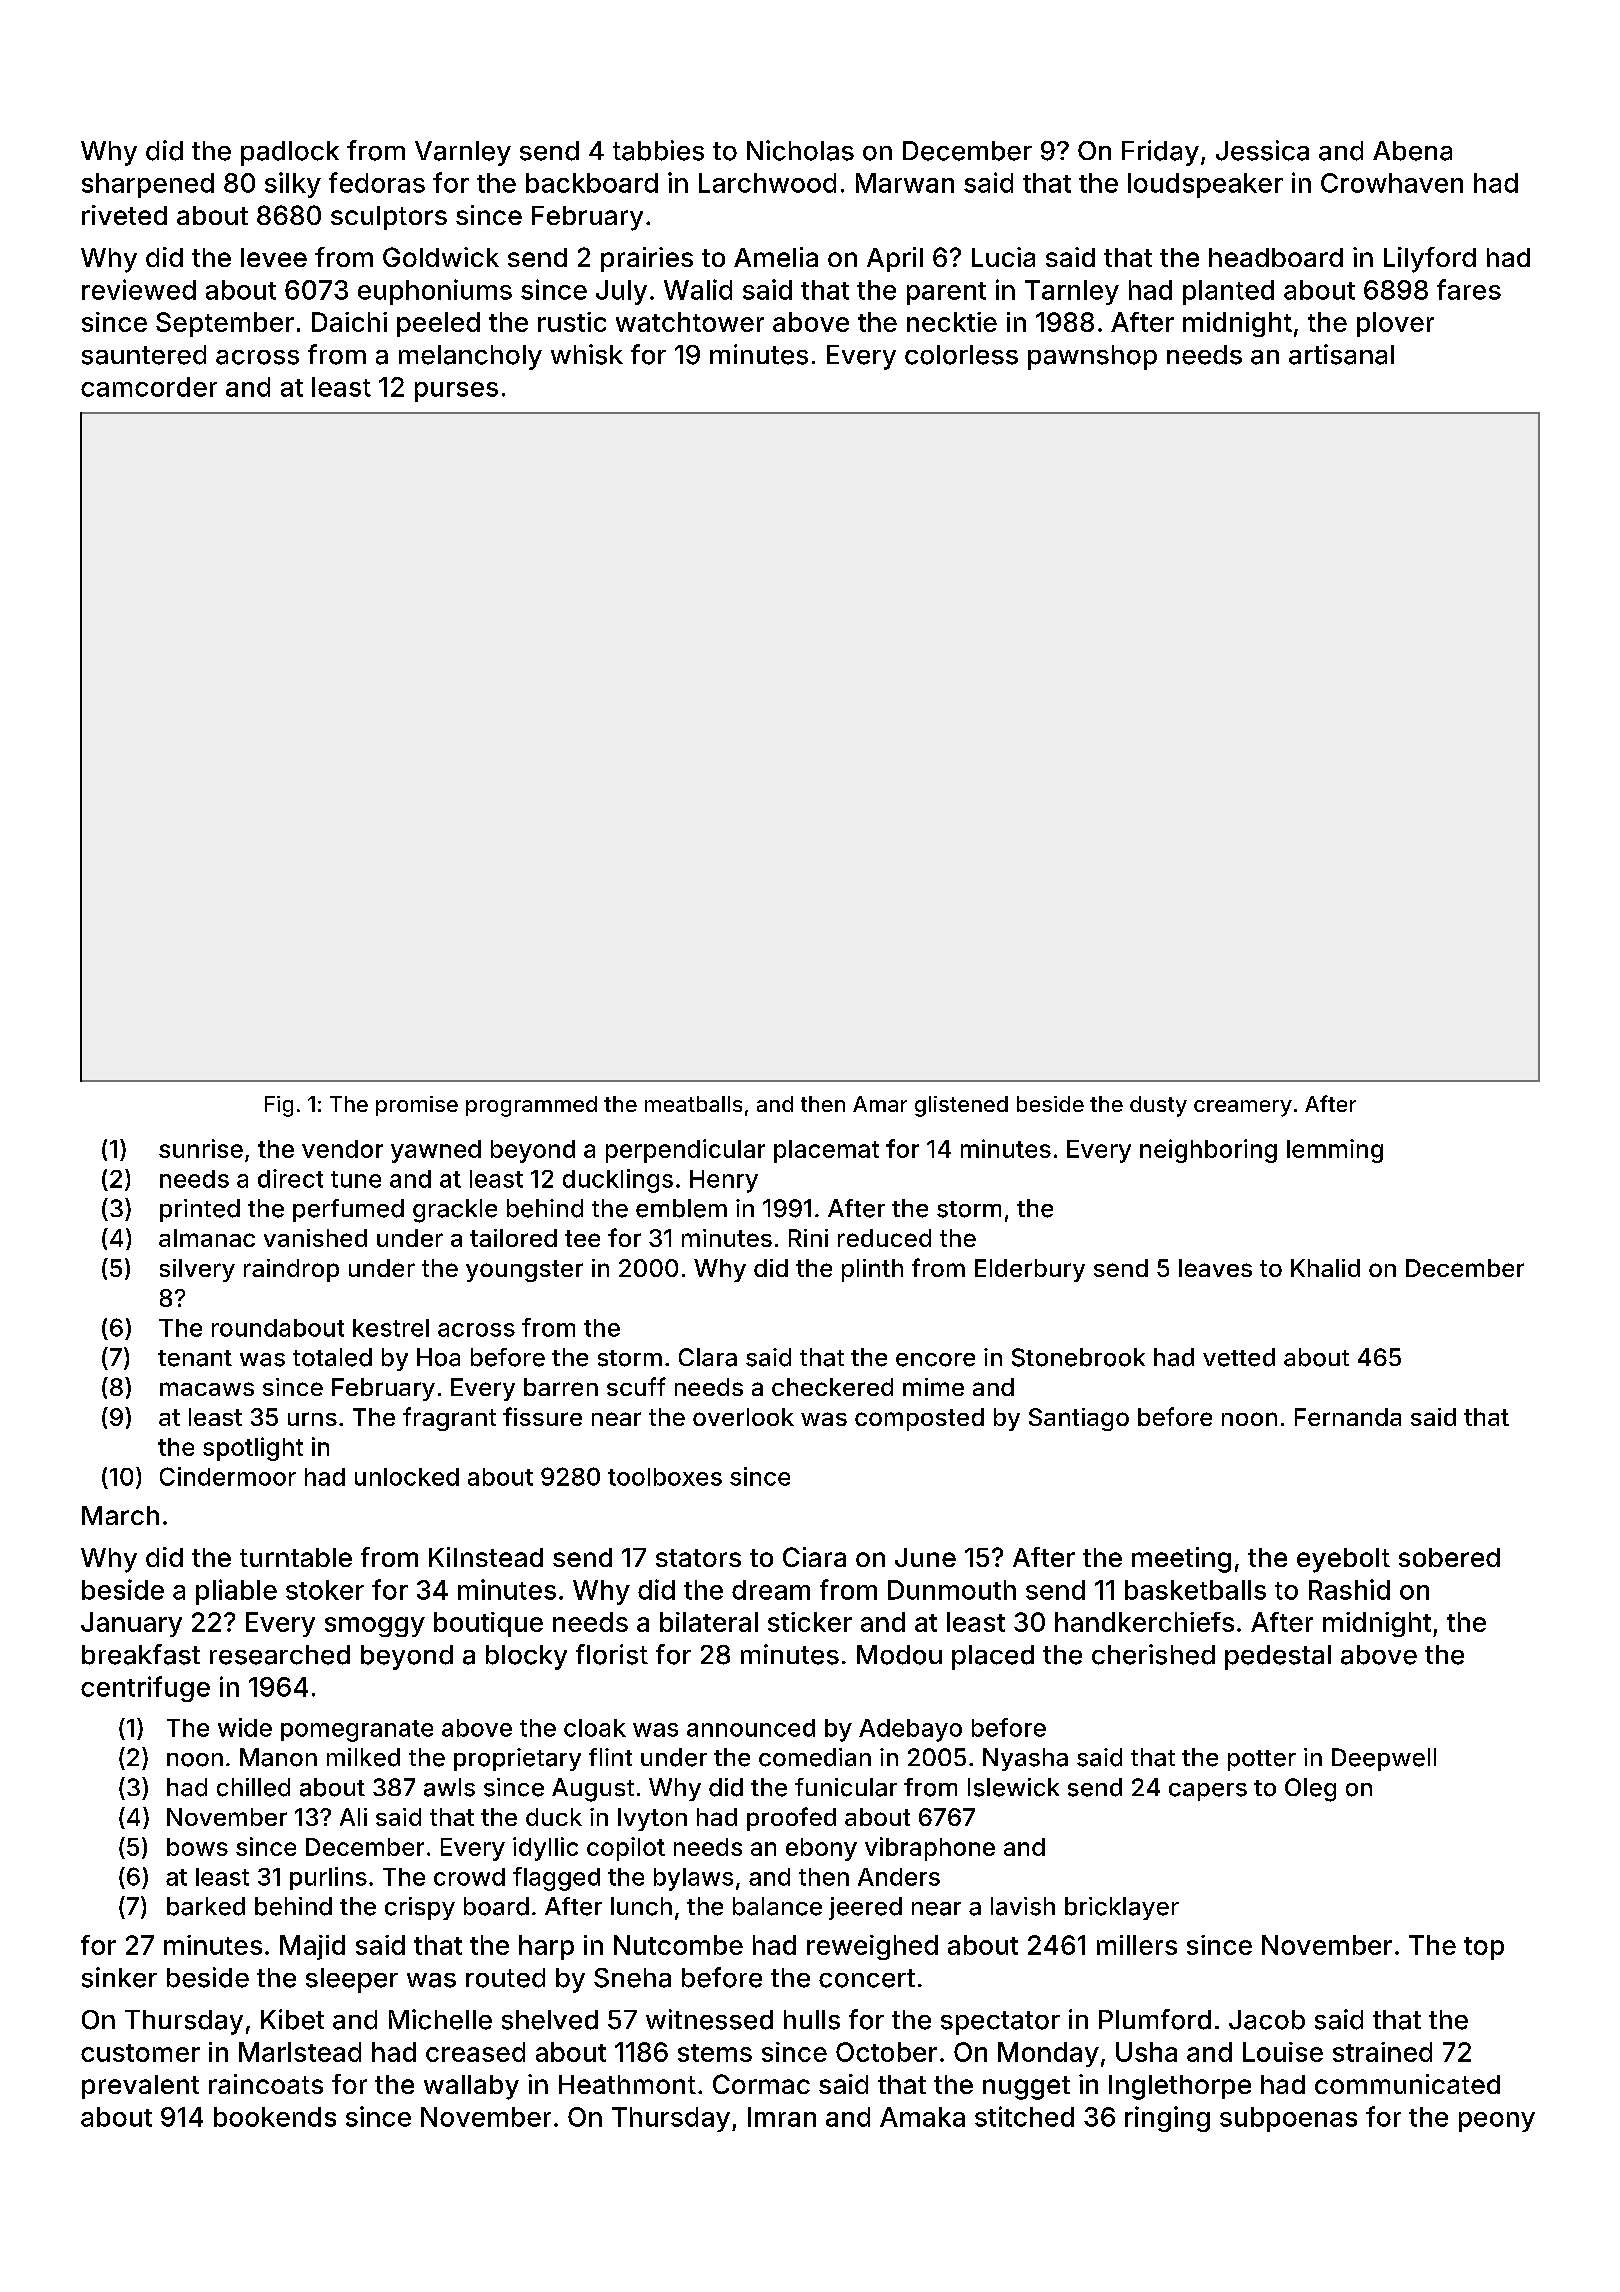 The height and width of the image is (2292, 1620). I want to click on Amar, so click(880, 1104).
